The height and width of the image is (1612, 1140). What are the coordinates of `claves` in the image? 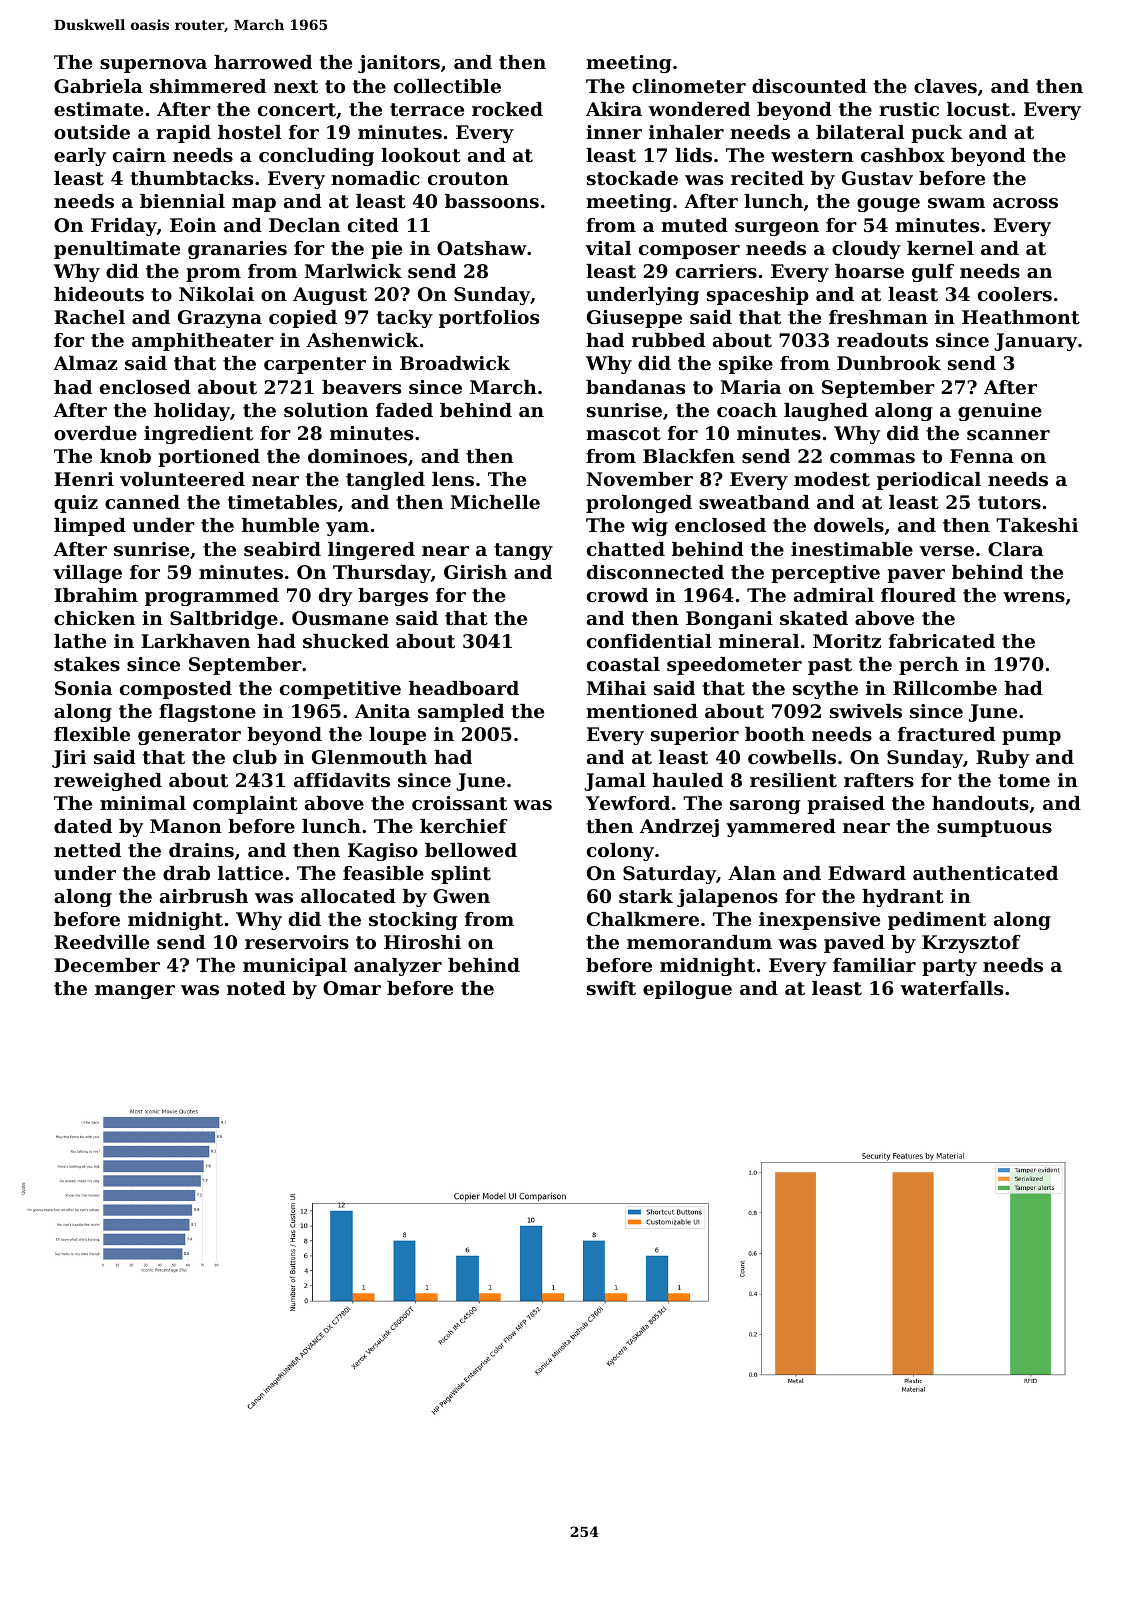 It's located at (945, 86).
